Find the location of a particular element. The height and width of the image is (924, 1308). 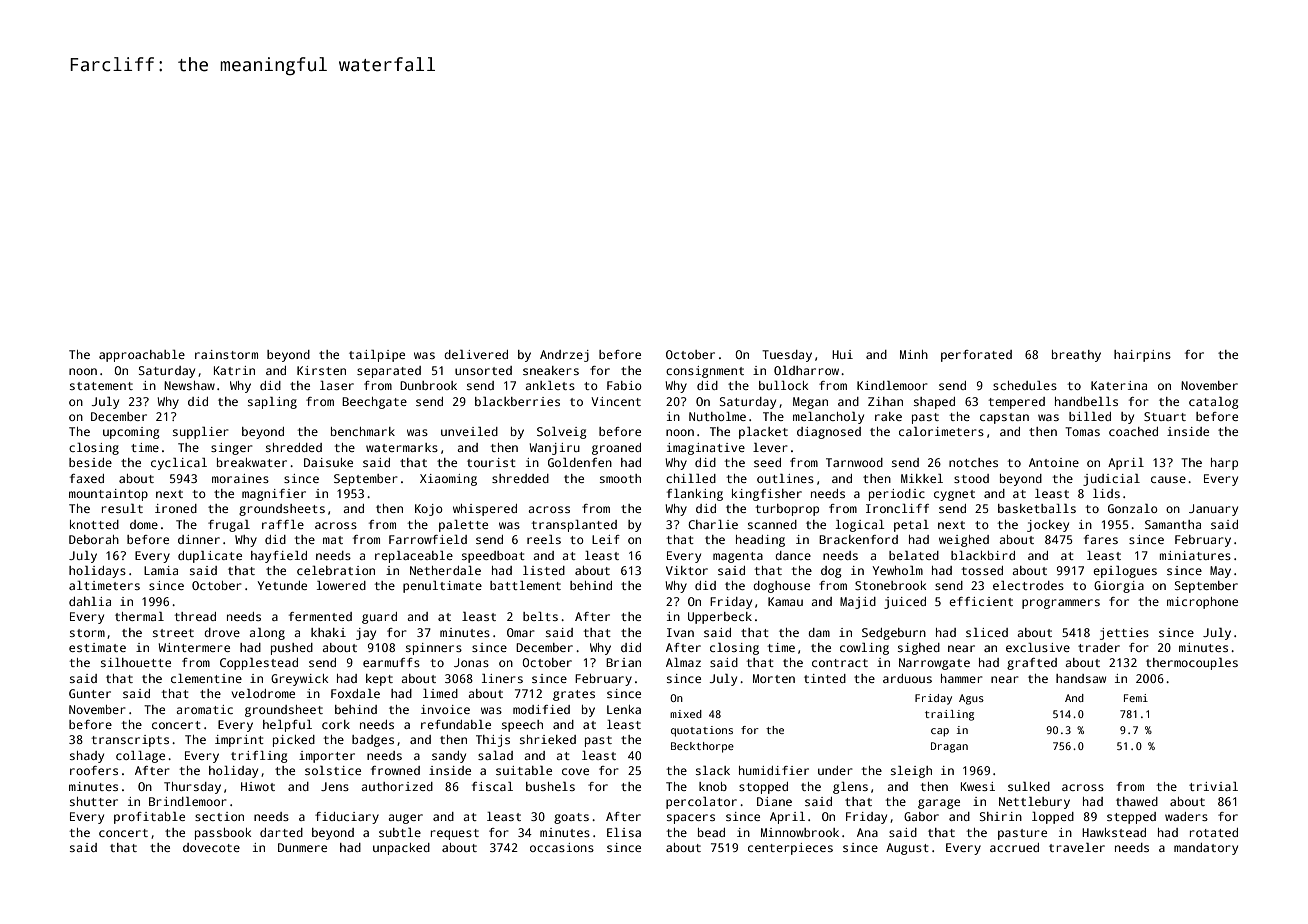

melancholy is located at coordinates (828, 418).
